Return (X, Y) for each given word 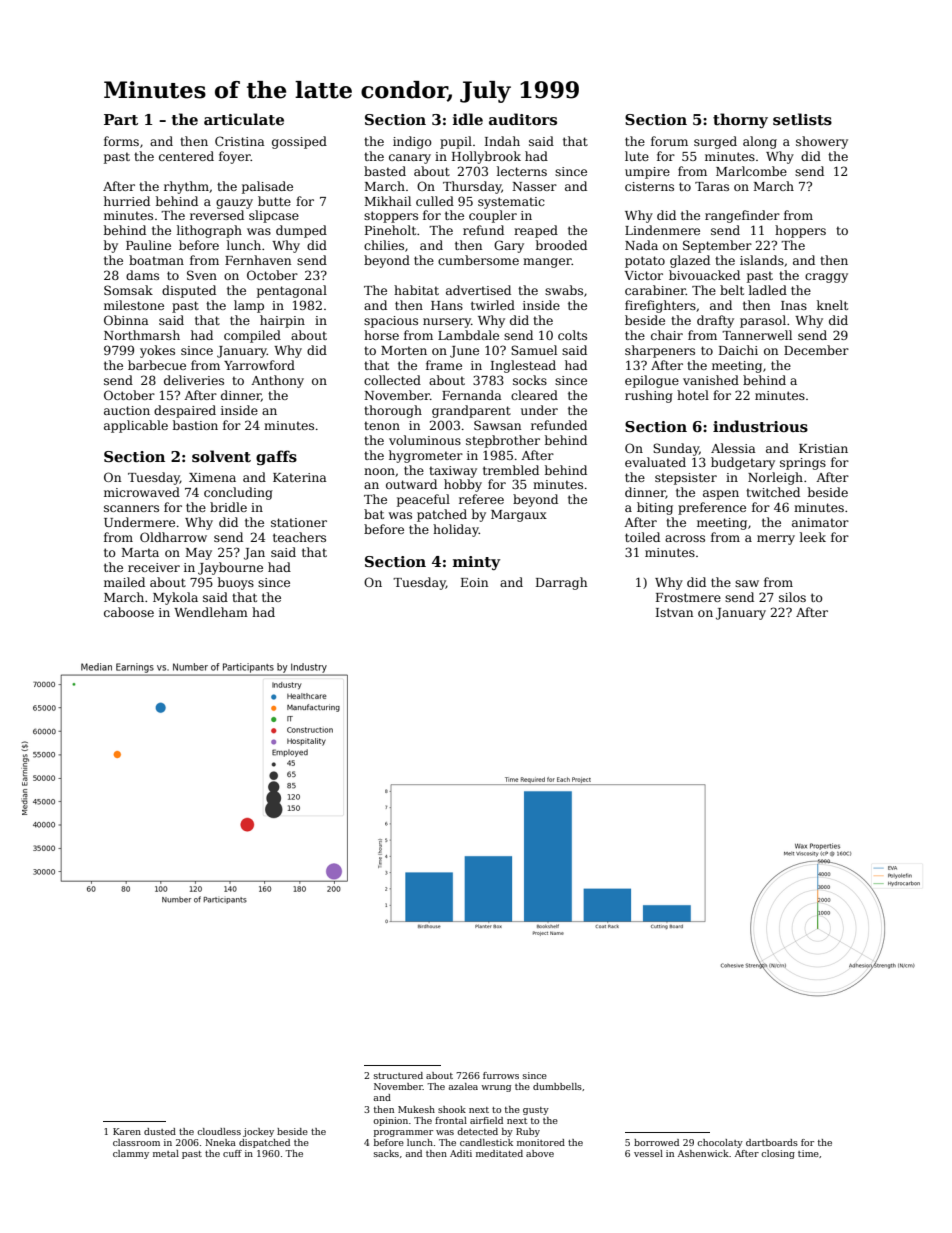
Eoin (474, 582)
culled (435, 201)
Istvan (674, 612)
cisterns (649, 186)
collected (392, 380)
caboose (129, 612)
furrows (501, 1075)
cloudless (219, 1131)
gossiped (299, 142)
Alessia (733, 448)
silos (792, 597)
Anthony (277, 381)
